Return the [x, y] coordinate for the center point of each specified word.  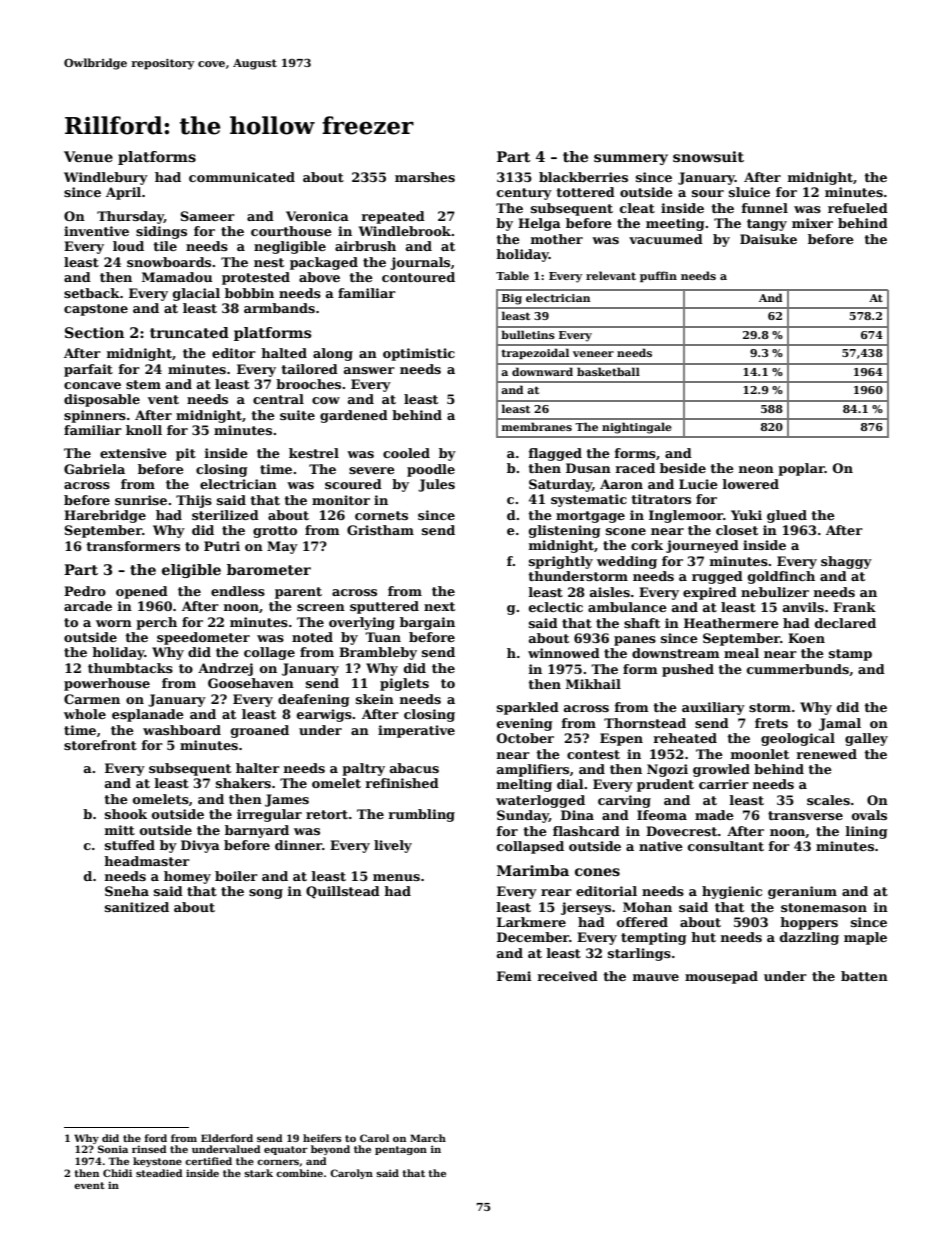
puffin [658, 277]
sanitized [137, 907]
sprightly [561, 562]
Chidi [117, 1173]
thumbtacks [130, 668]
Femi [514, 976]
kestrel [314, 453]
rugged [717, 577]
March [428, 1138]
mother [557, 239]
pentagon [401, 1150]
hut [703, 937]
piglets [404, 684]
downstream [676, 653]
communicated [242, 177]
